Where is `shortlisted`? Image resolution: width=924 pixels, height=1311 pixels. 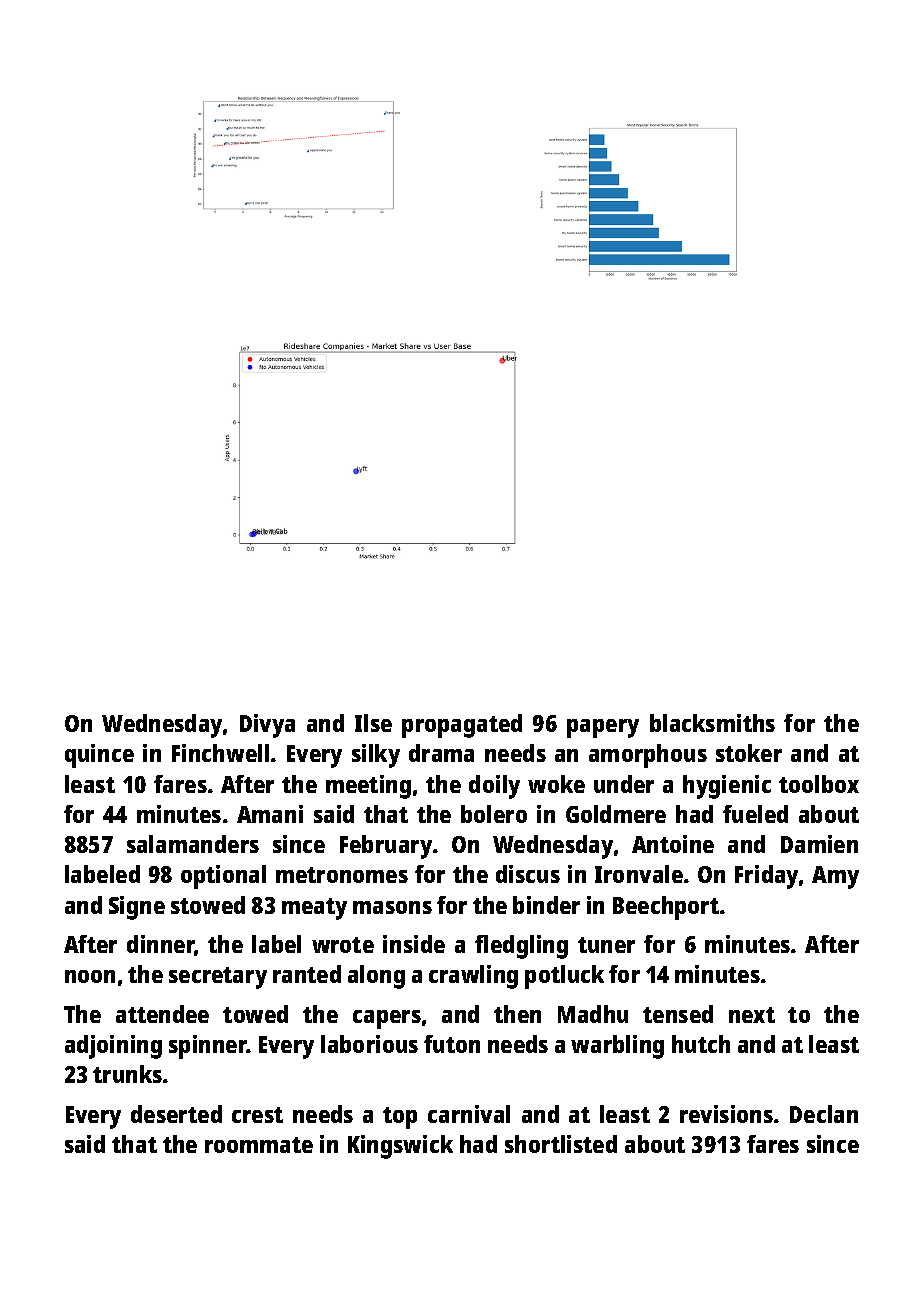 shortlisted is located at coordinates (561, 1144).
